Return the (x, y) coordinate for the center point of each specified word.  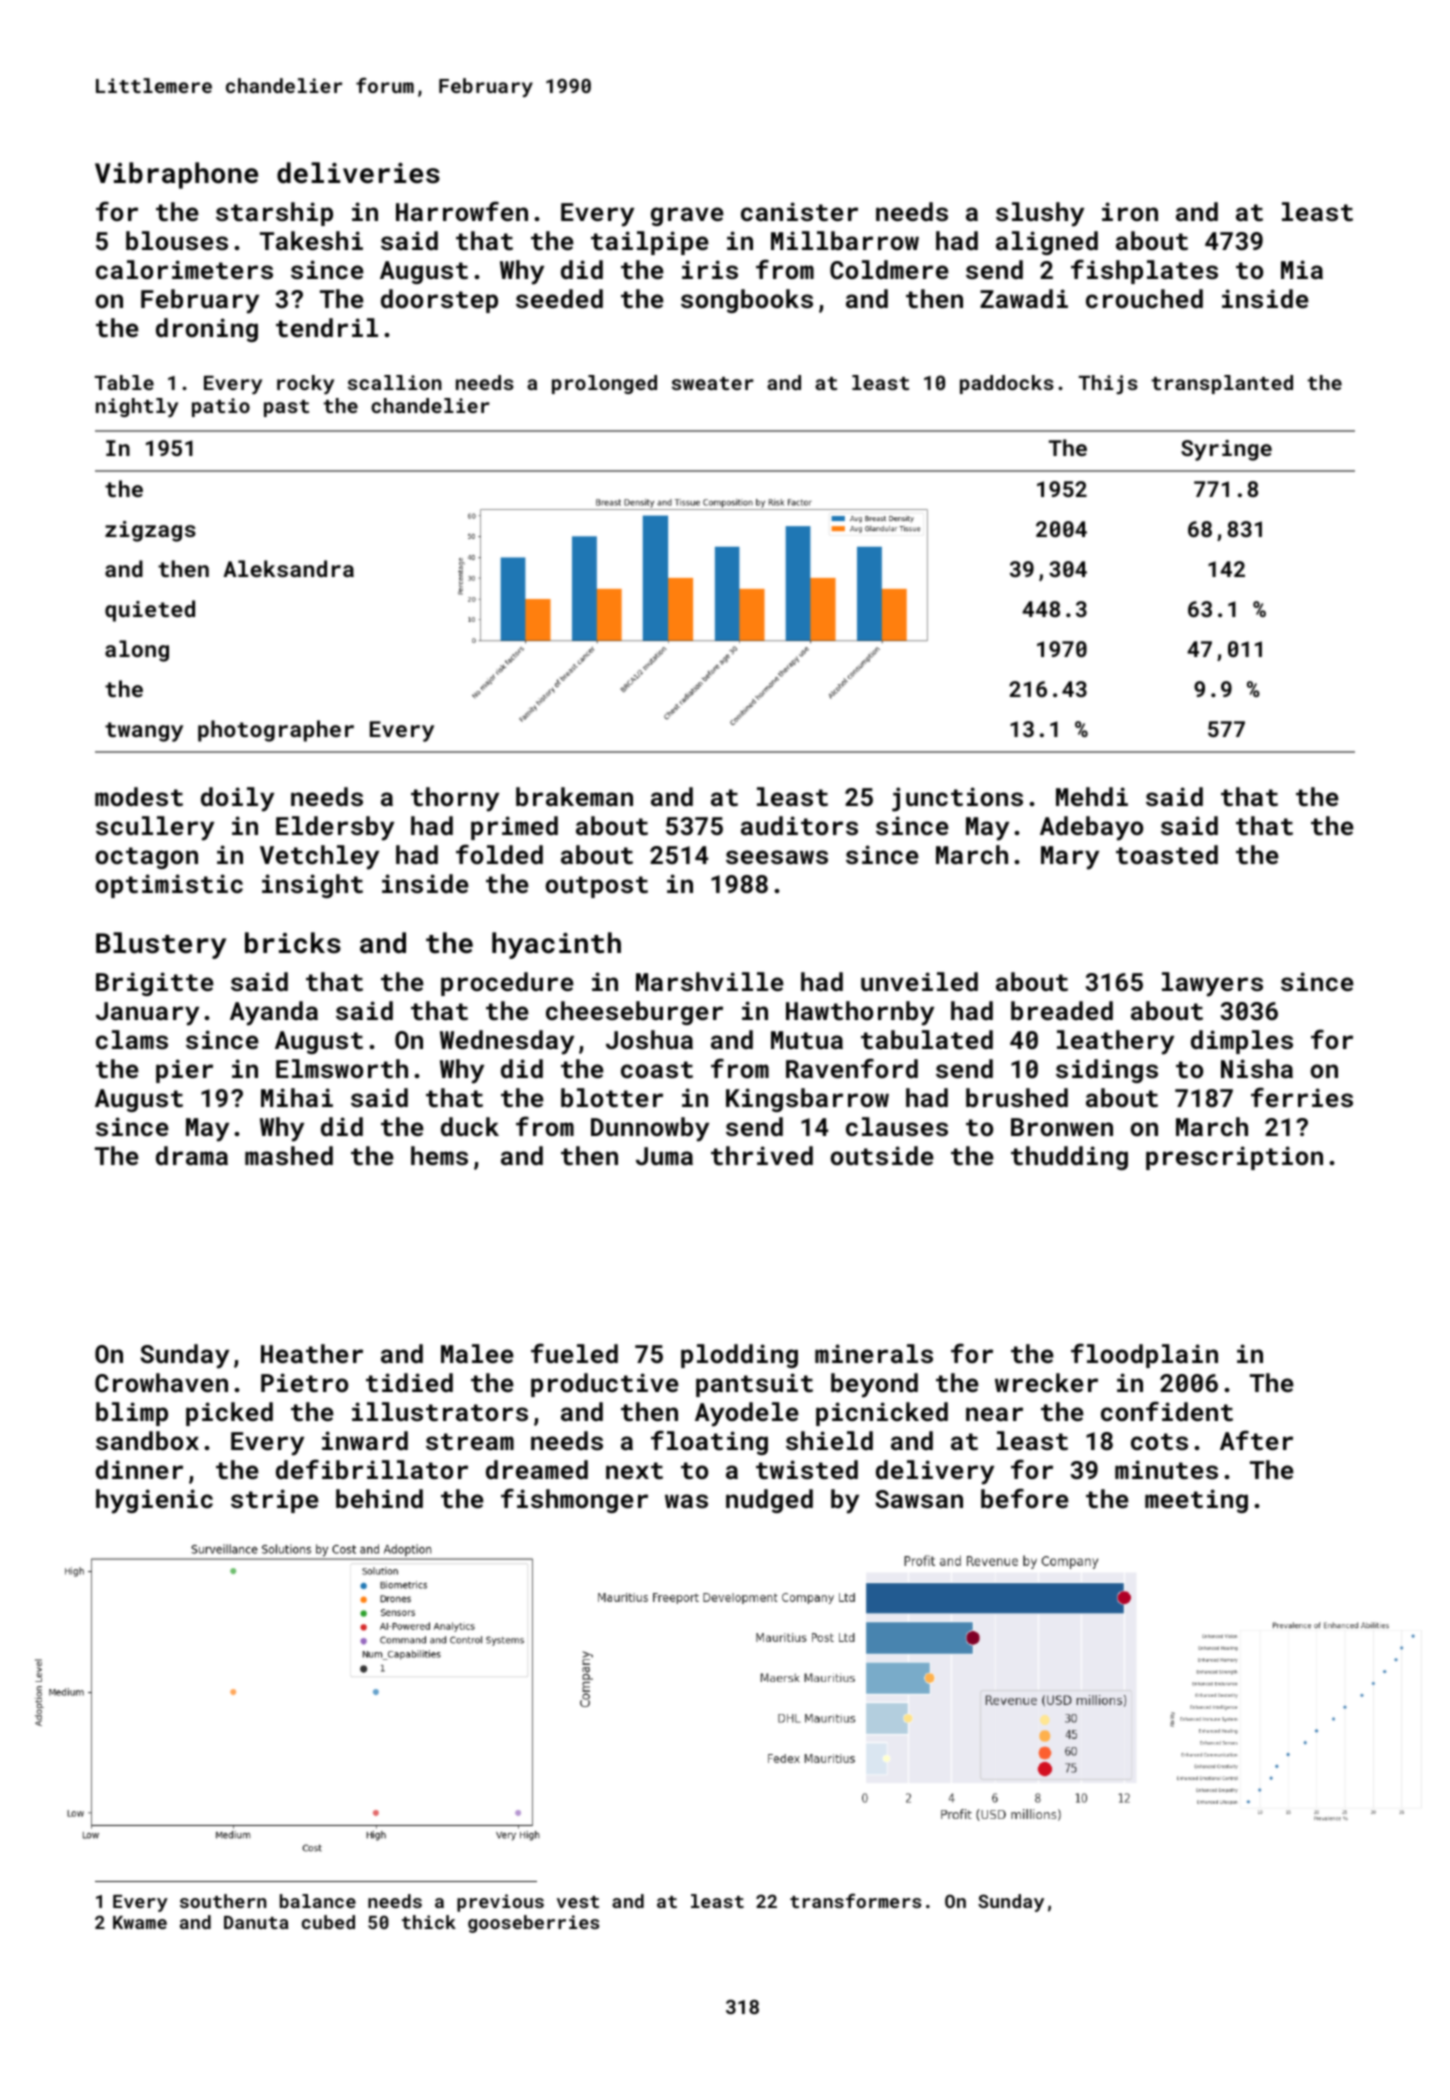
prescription (1234, 1158)
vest (578, 1902)
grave (687, 216)
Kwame (140, 1922)
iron (1130, 211)
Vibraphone (176, 175)
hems (439, 1155)
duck (470, 1126)
